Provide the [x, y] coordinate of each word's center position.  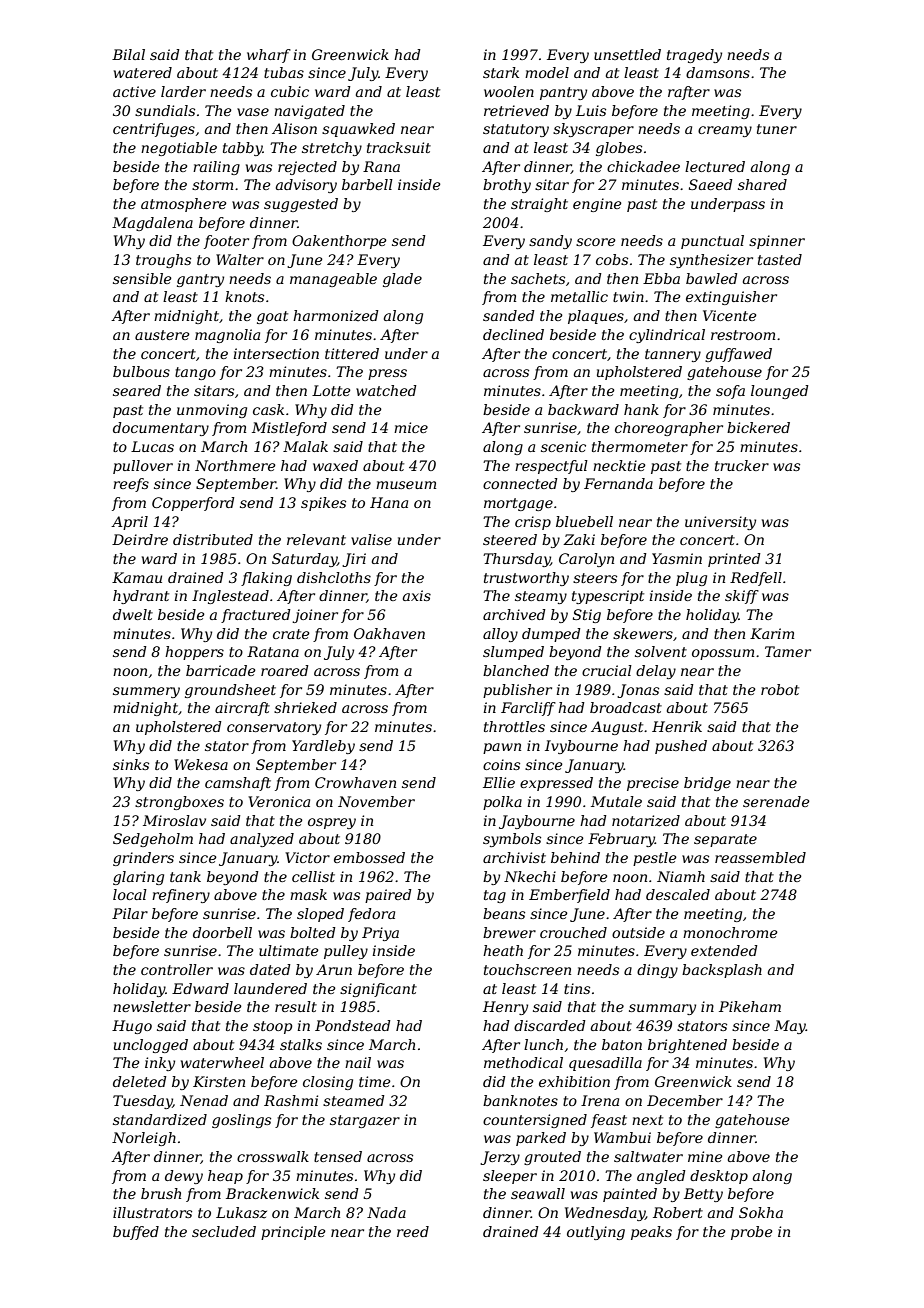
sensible [142, 278]
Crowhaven [355, 782]
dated [270, 969]
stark [501, 72]
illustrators [152, 1212]
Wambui [622, 1137]
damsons [718, 72]
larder [183, 91]
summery [146, 692]
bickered [758, 427]
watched [386, 390]
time [375, 1081]
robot [780, 689]
